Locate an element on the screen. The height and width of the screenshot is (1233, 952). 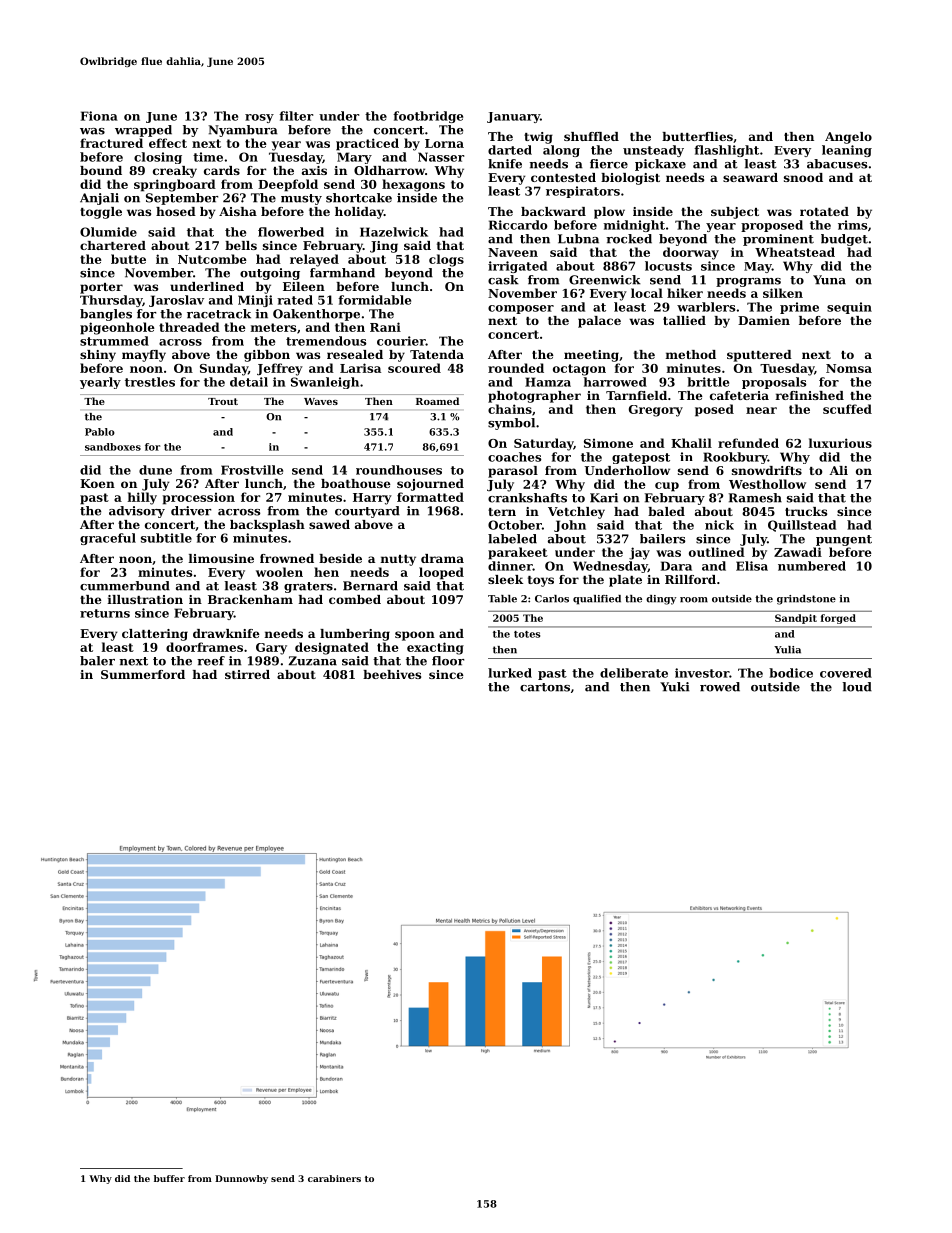
bodice is located at coordinates (791, 673).
